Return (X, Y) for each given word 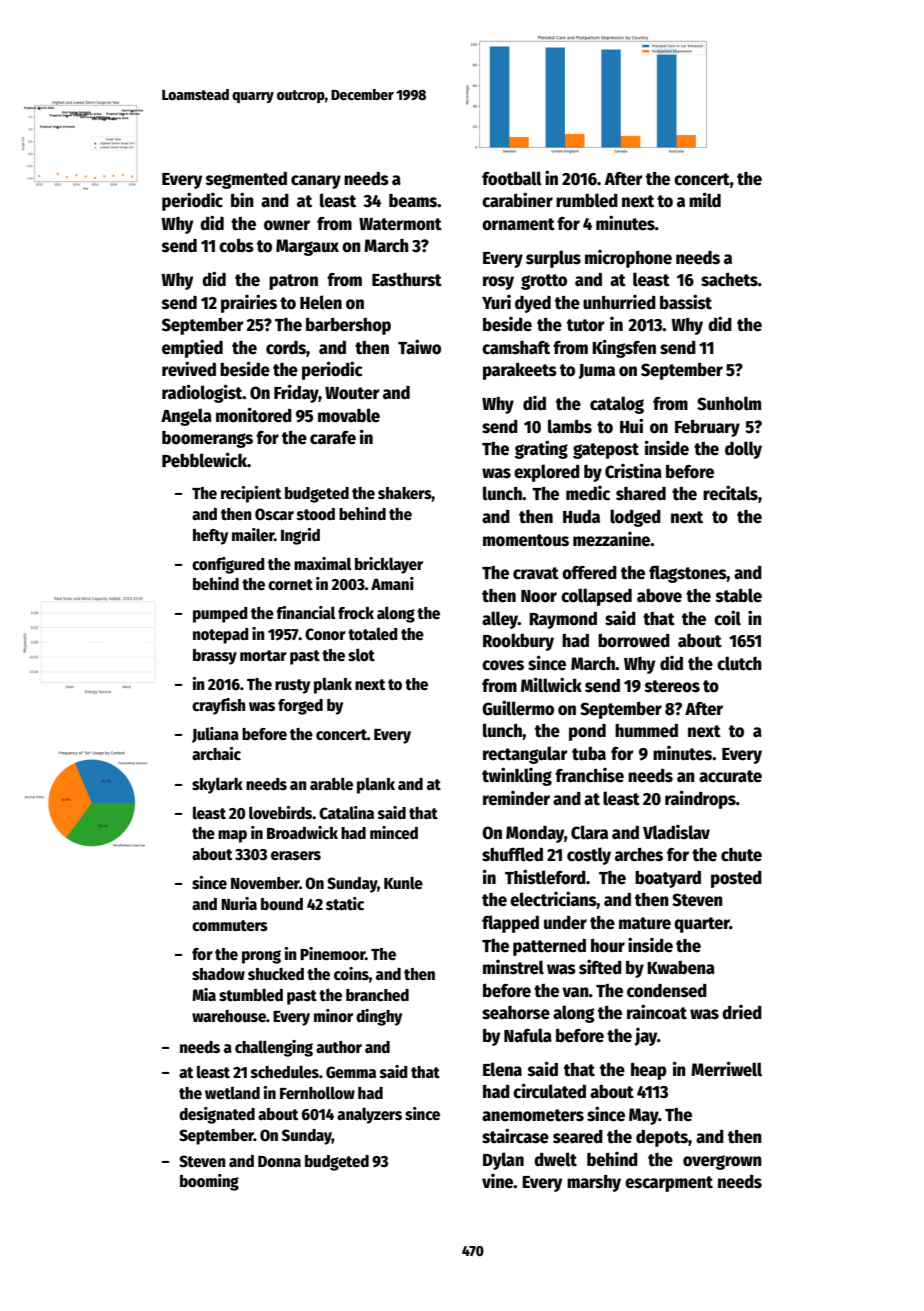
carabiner (517, 200)
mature (645, 923)
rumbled (587, 200)
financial (306, 612)
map (232, 836)
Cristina (633, 471)
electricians (553, 899)
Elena (502, 1069)
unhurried (619, 302)
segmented (246, 180)
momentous (526, 540)
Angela (186, 417)
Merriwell (726, 1069)
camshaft (516, 348)
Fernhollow (317, 1093)
